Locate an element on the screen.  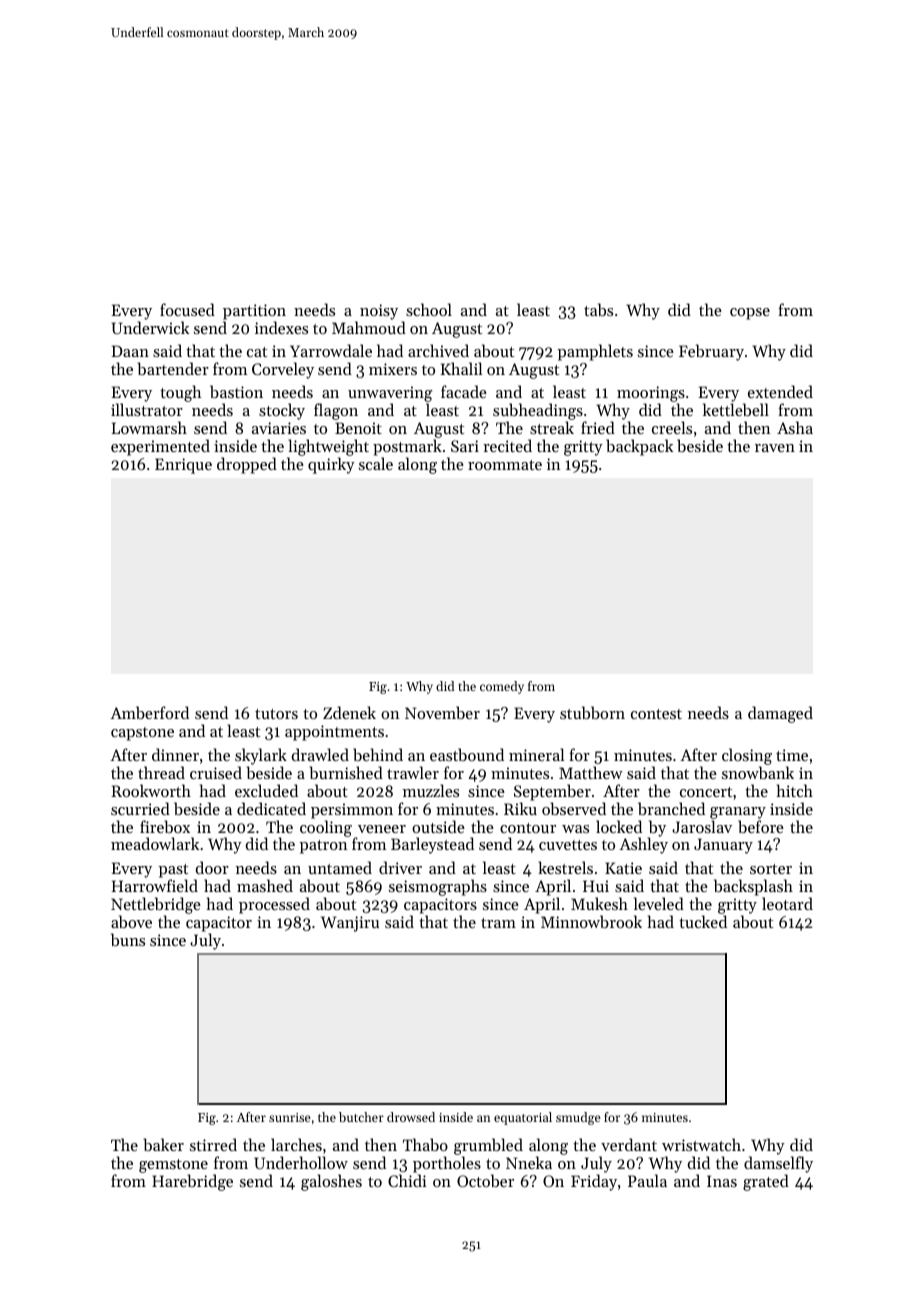
damaged is located at coordinates (780, 714).
